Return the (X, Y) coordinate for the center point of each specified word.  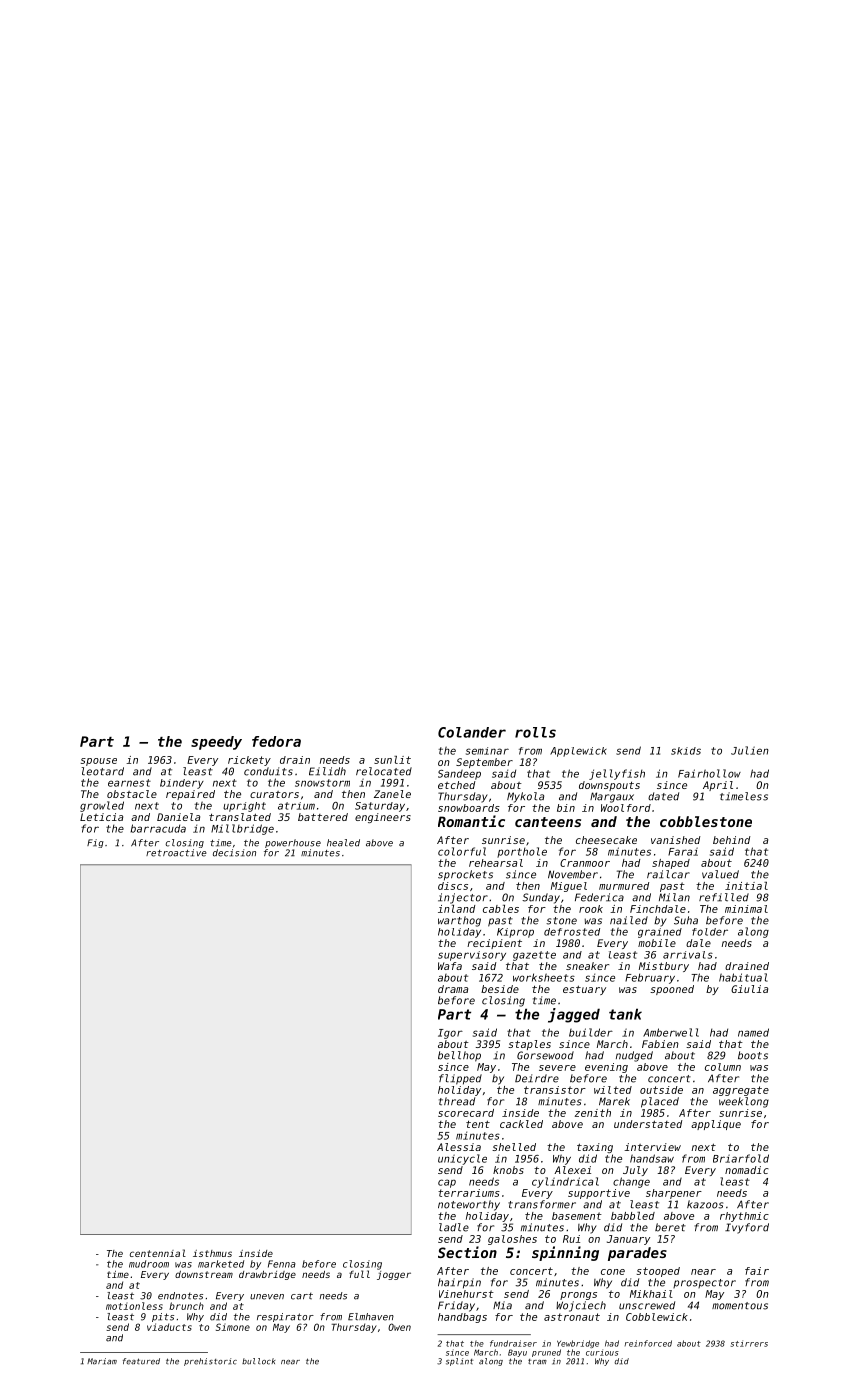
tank (625, 1014)
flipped (460, 1079)
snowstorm (322, 783)
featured (141, 1361)
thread (457, 1101)
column (723, 1067)
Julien (750, 750)
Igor (450, 1034)
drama (453, 989)
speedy (216, 743)
